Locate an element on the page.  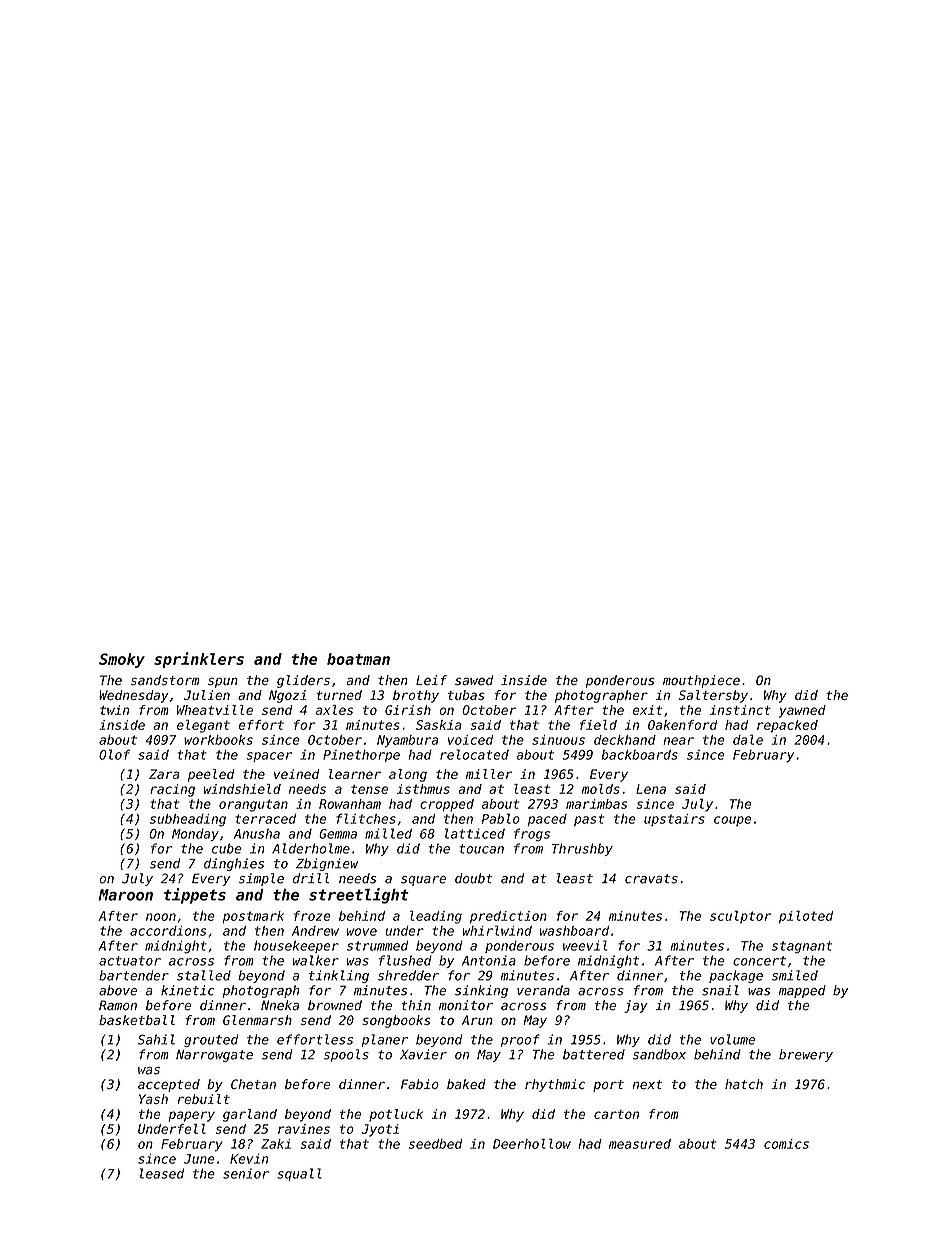
mouthpiece is located at coordinates (701, 681).
